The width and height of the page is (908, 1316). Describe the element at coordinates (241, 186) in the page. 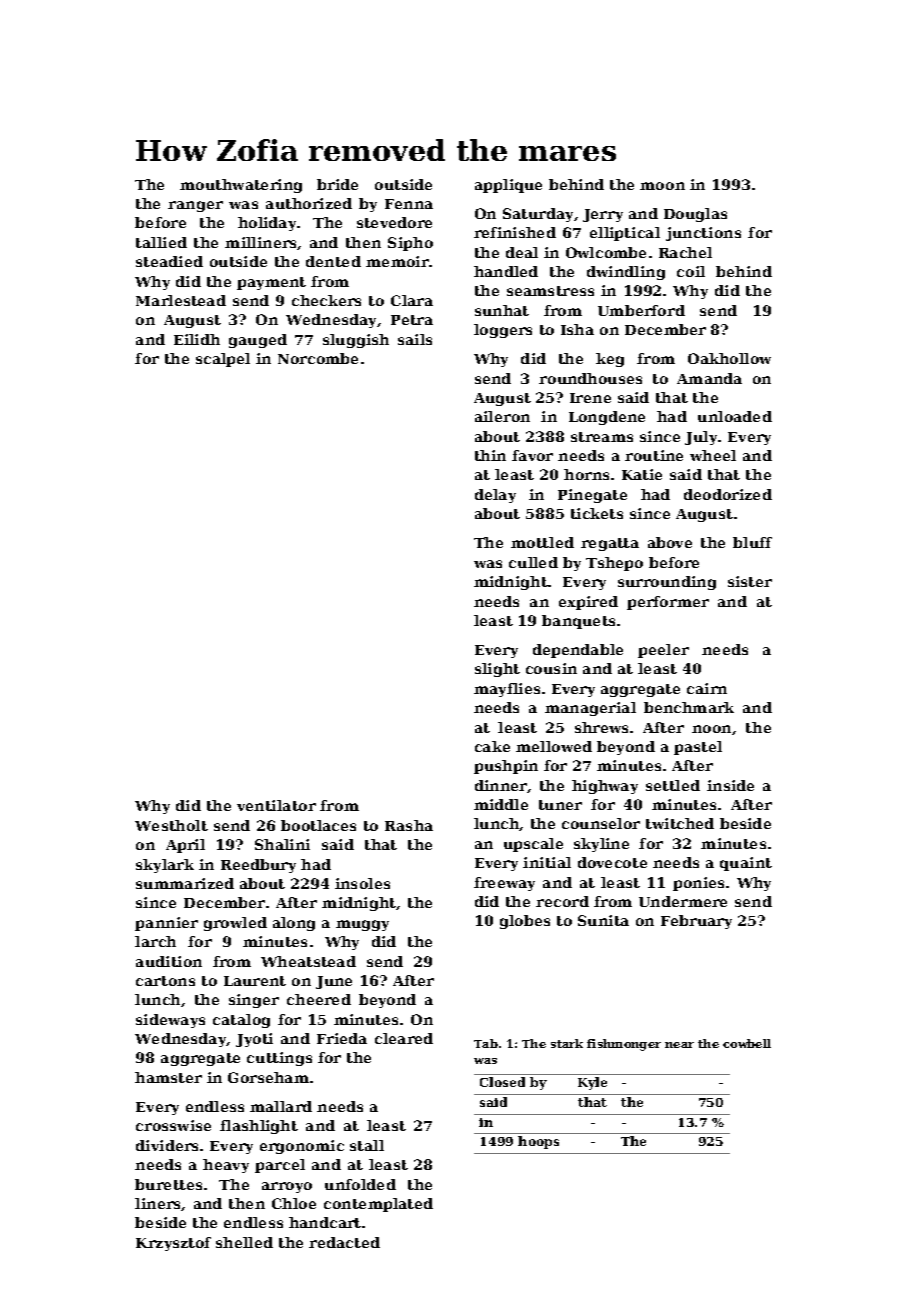

I see `mouthwatering` at that location.
